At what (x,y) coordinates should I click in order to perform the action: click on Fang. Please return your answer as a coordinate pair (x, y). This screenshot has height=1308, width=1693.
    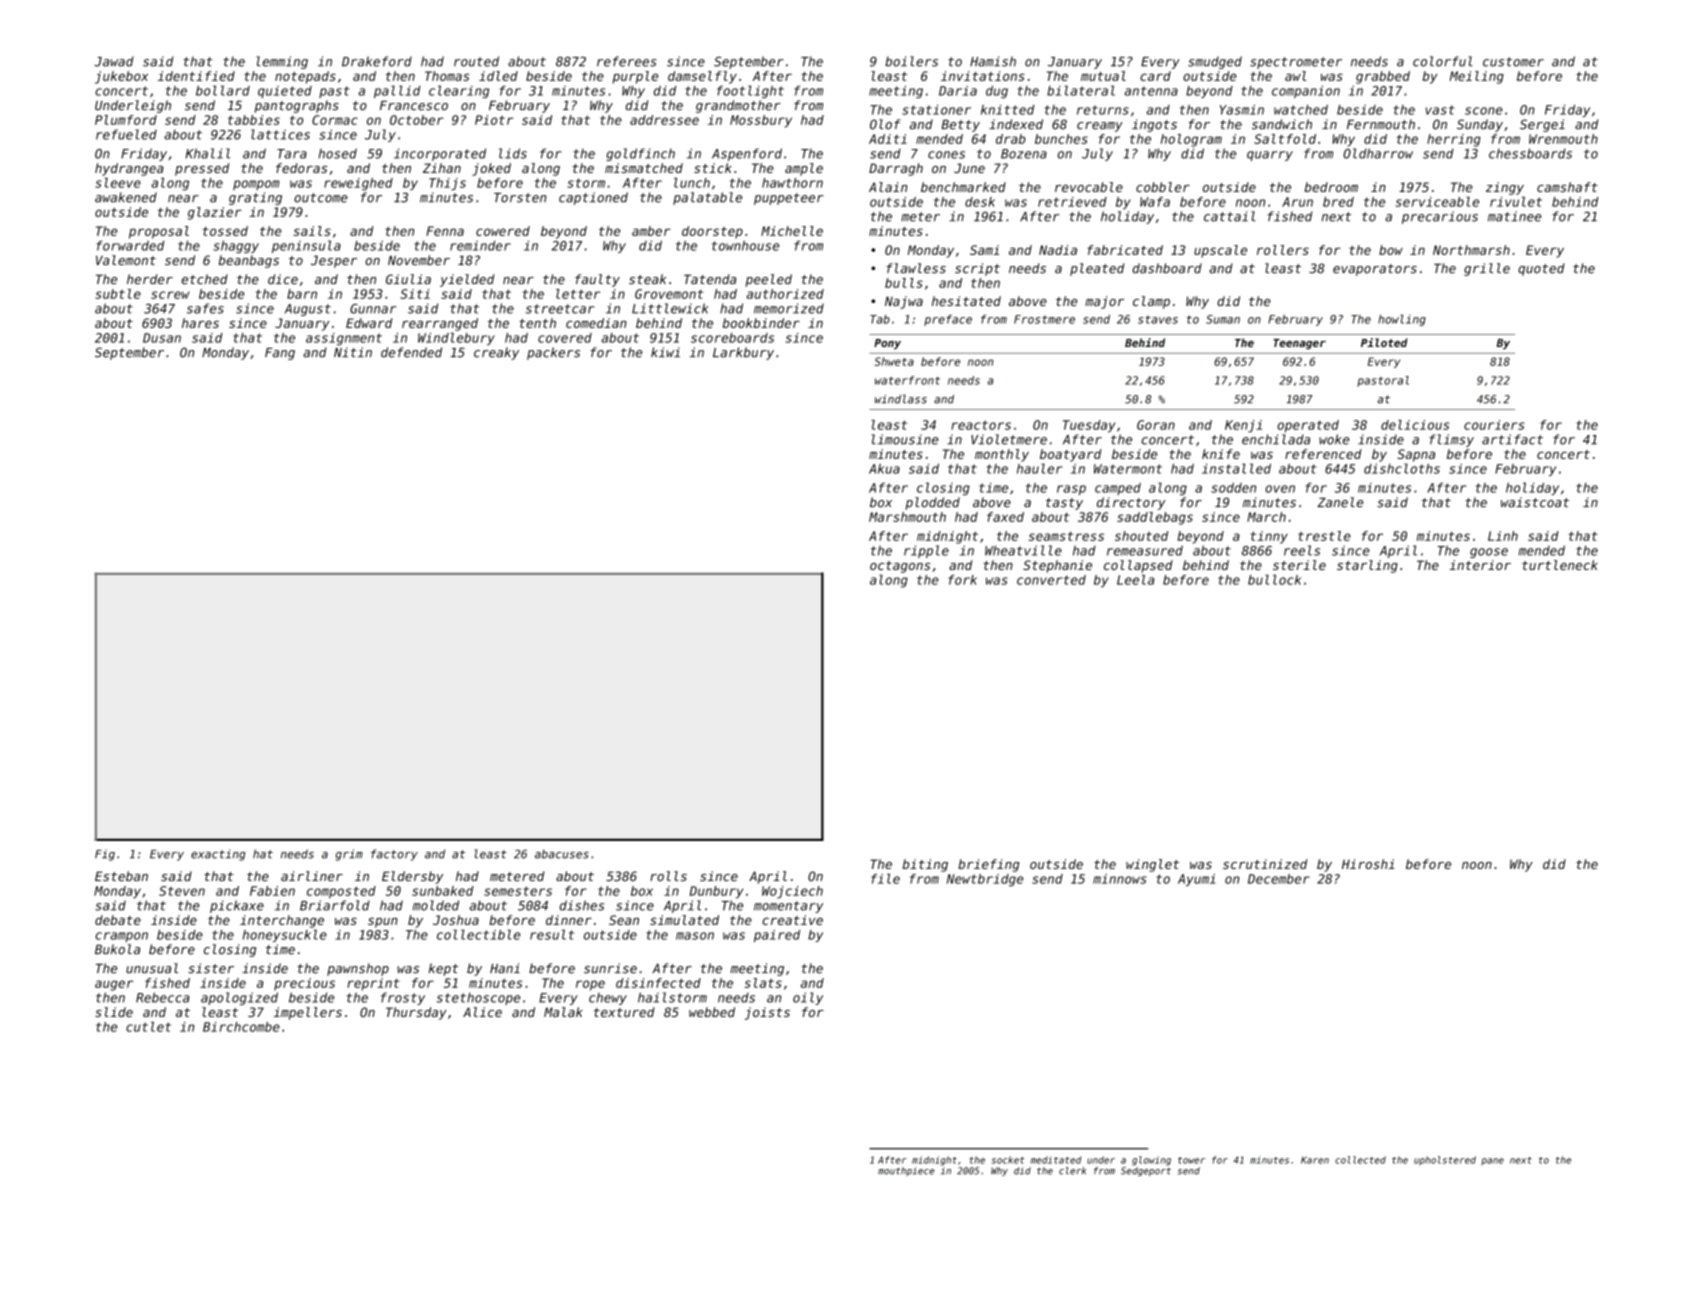
    Looking at the image, I should click on (280, 354).
